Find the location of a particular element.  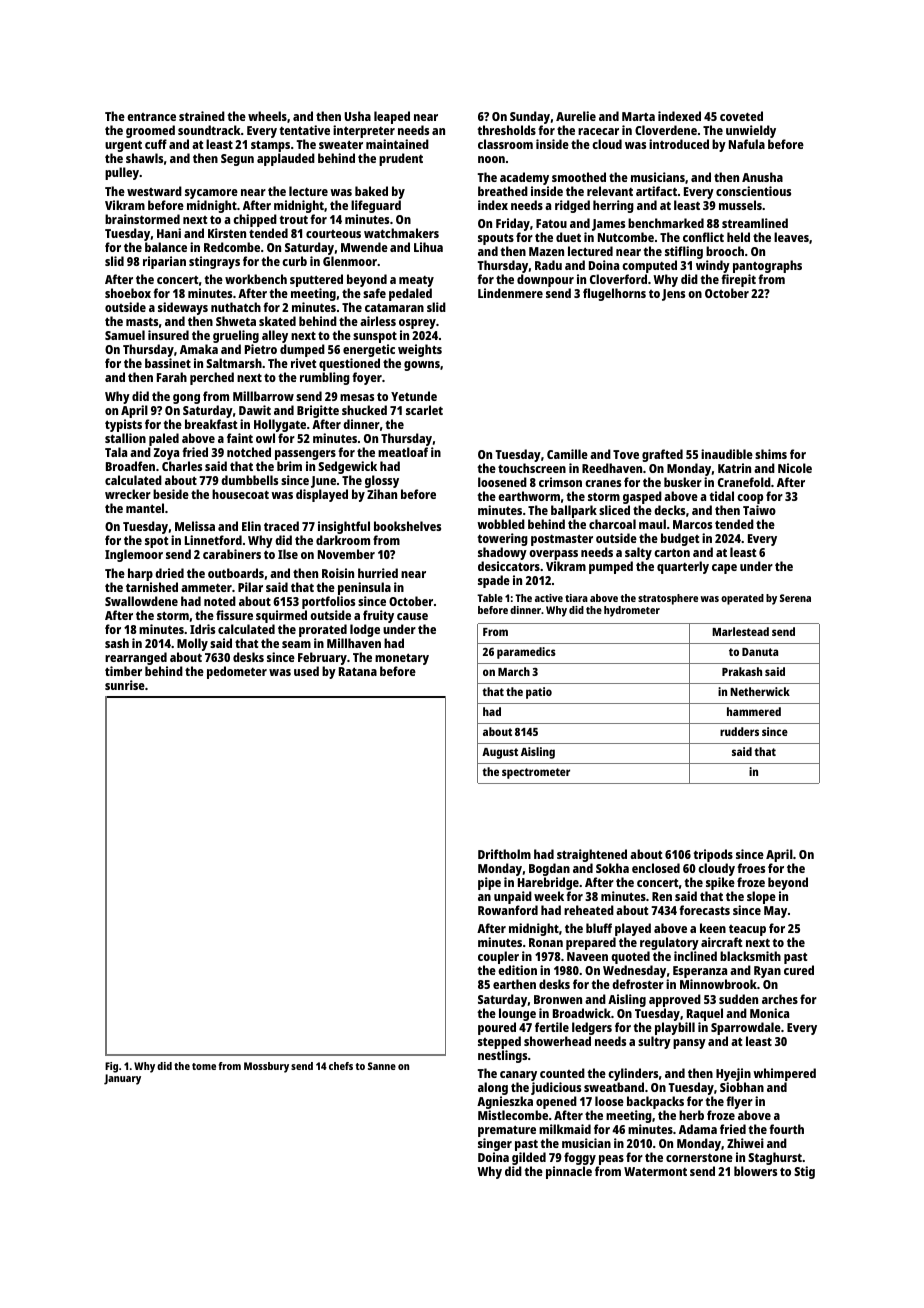

coveted is located at coordinates (741, 116).
